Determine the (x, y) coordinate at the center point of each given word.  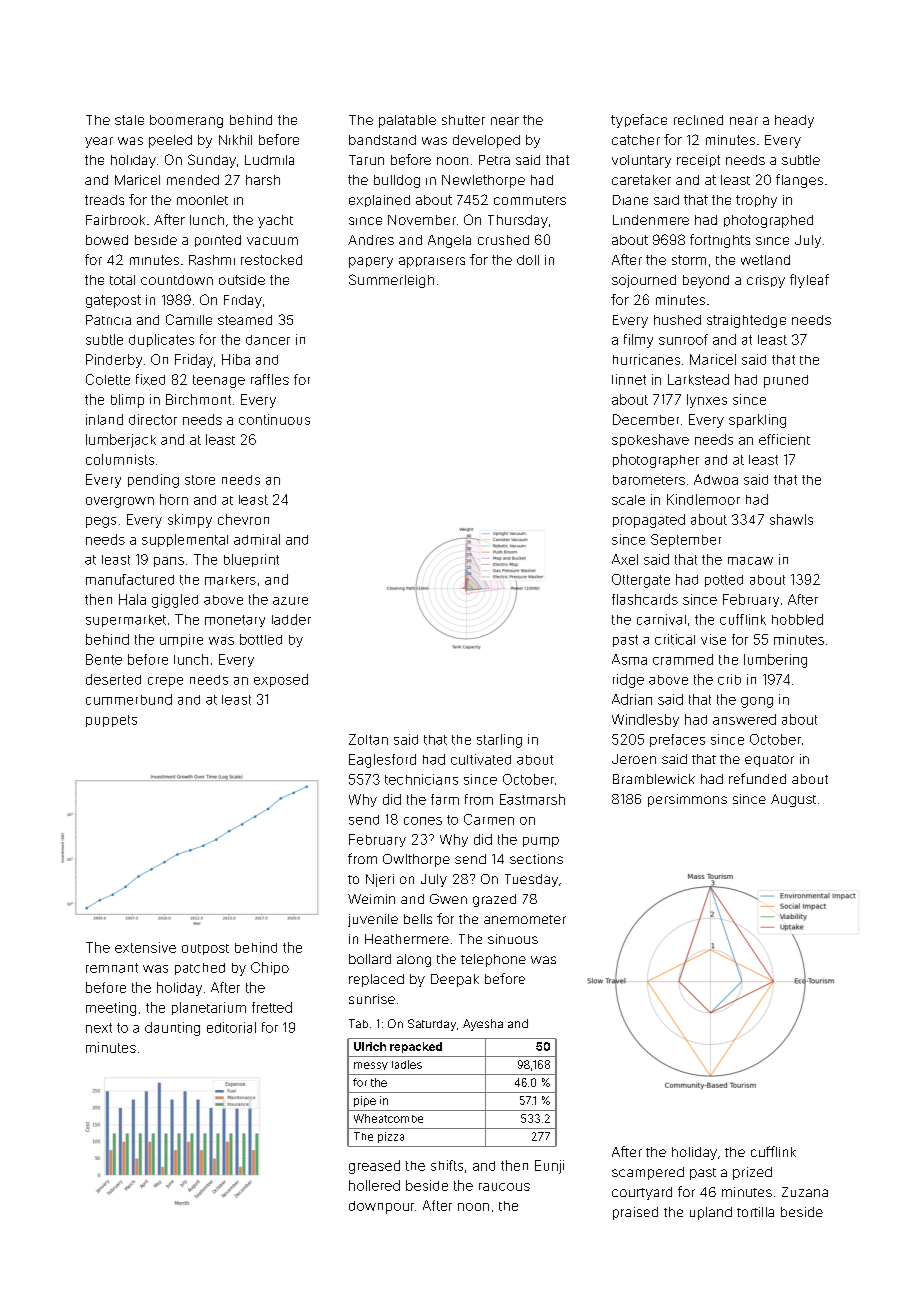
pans (169, 562)
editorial (231, 1027)
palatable (407, 121)
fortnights (720, 241)
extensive (145, 947)
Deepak (455, 980)
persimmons (687, 800)
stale (129, 120)
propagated (649, 521)
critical (675, 639)
